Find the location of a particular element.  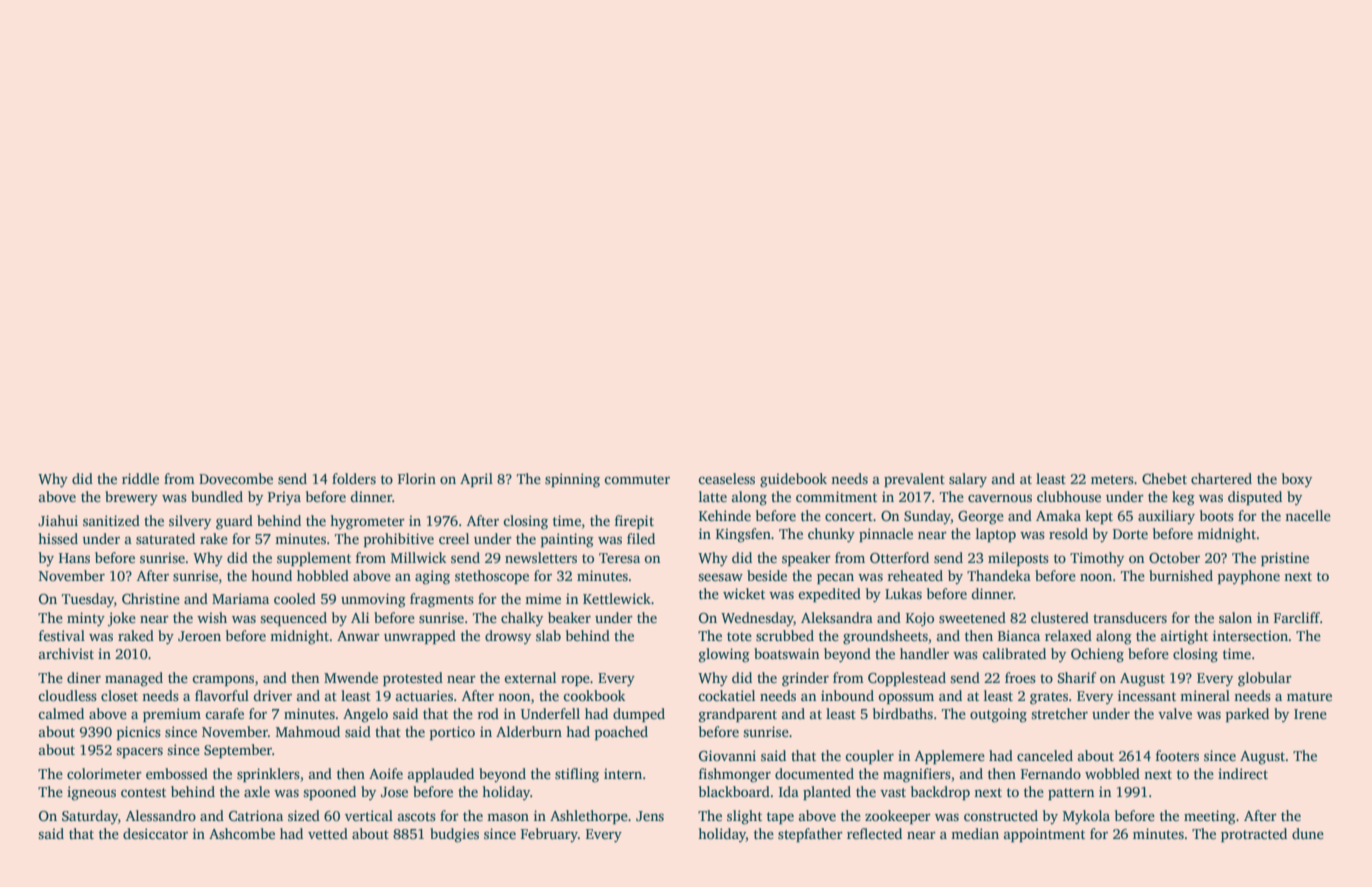

boxy is located at coordinates (1297, 480).
